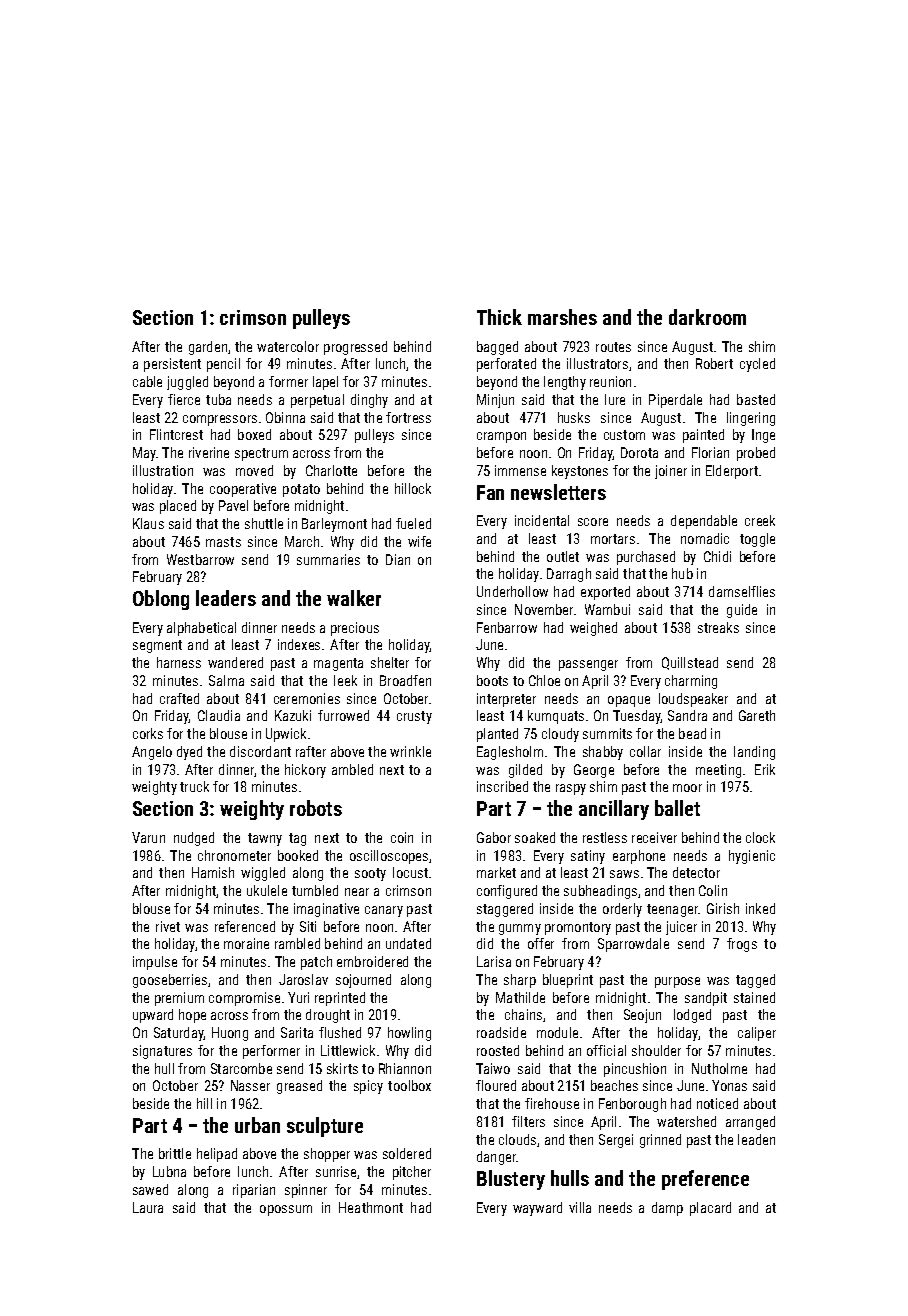  What do you see at coordinates (172, 365) in the screenshot?
I see `persistent` at bounding box center [172, 365].
